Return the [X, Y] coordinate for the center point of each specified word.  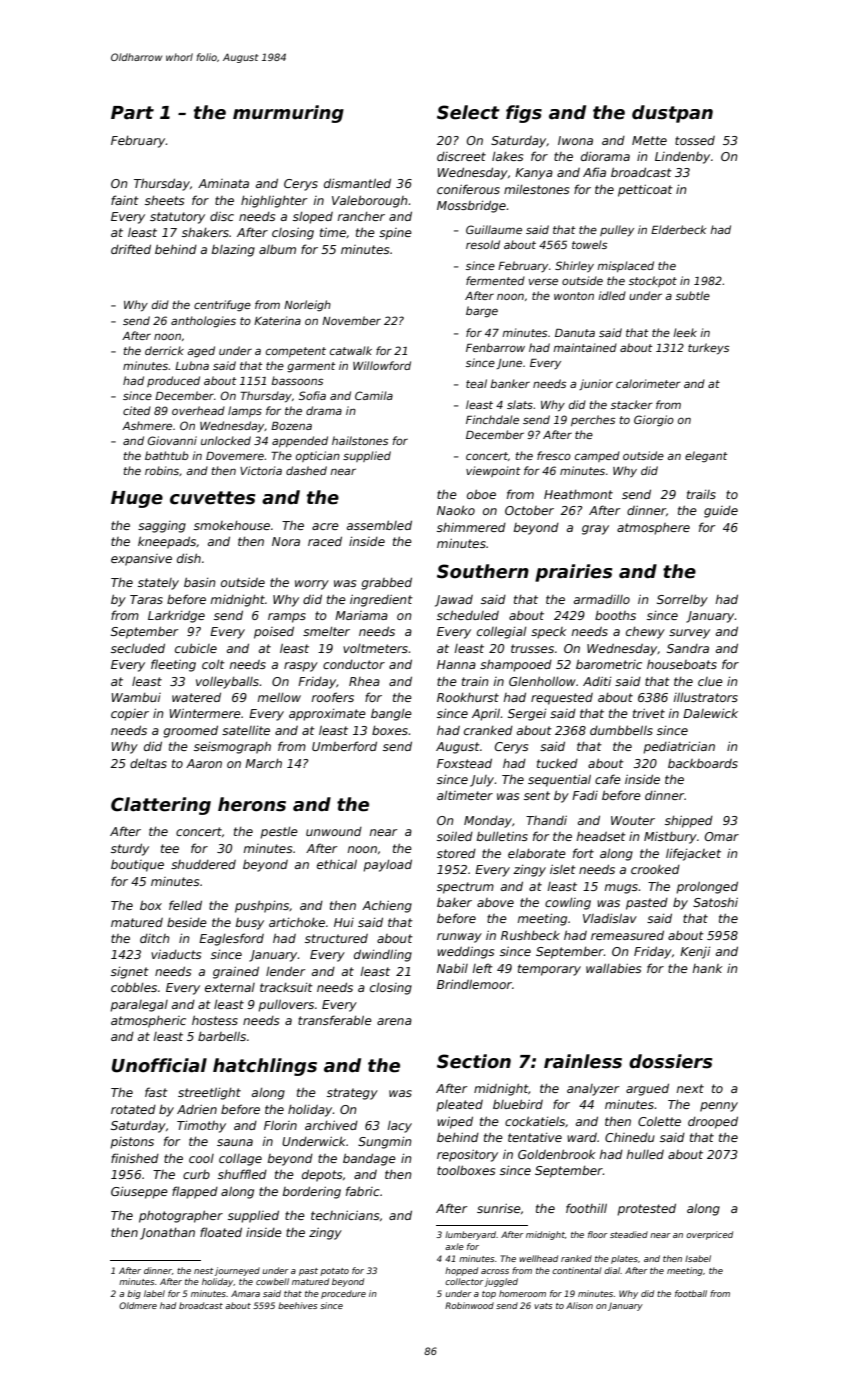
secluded [138, 648]
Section [474, 1061]
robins [162, 470]
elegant [706, 457]
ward [582, 1137]
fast [156, 1092]
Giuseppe [139, 1193]
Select [468, 112]
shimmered [471, 527]
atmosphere [653, 529]
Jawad [454, 601]
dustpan [672, 114]
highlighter [274, 201]
